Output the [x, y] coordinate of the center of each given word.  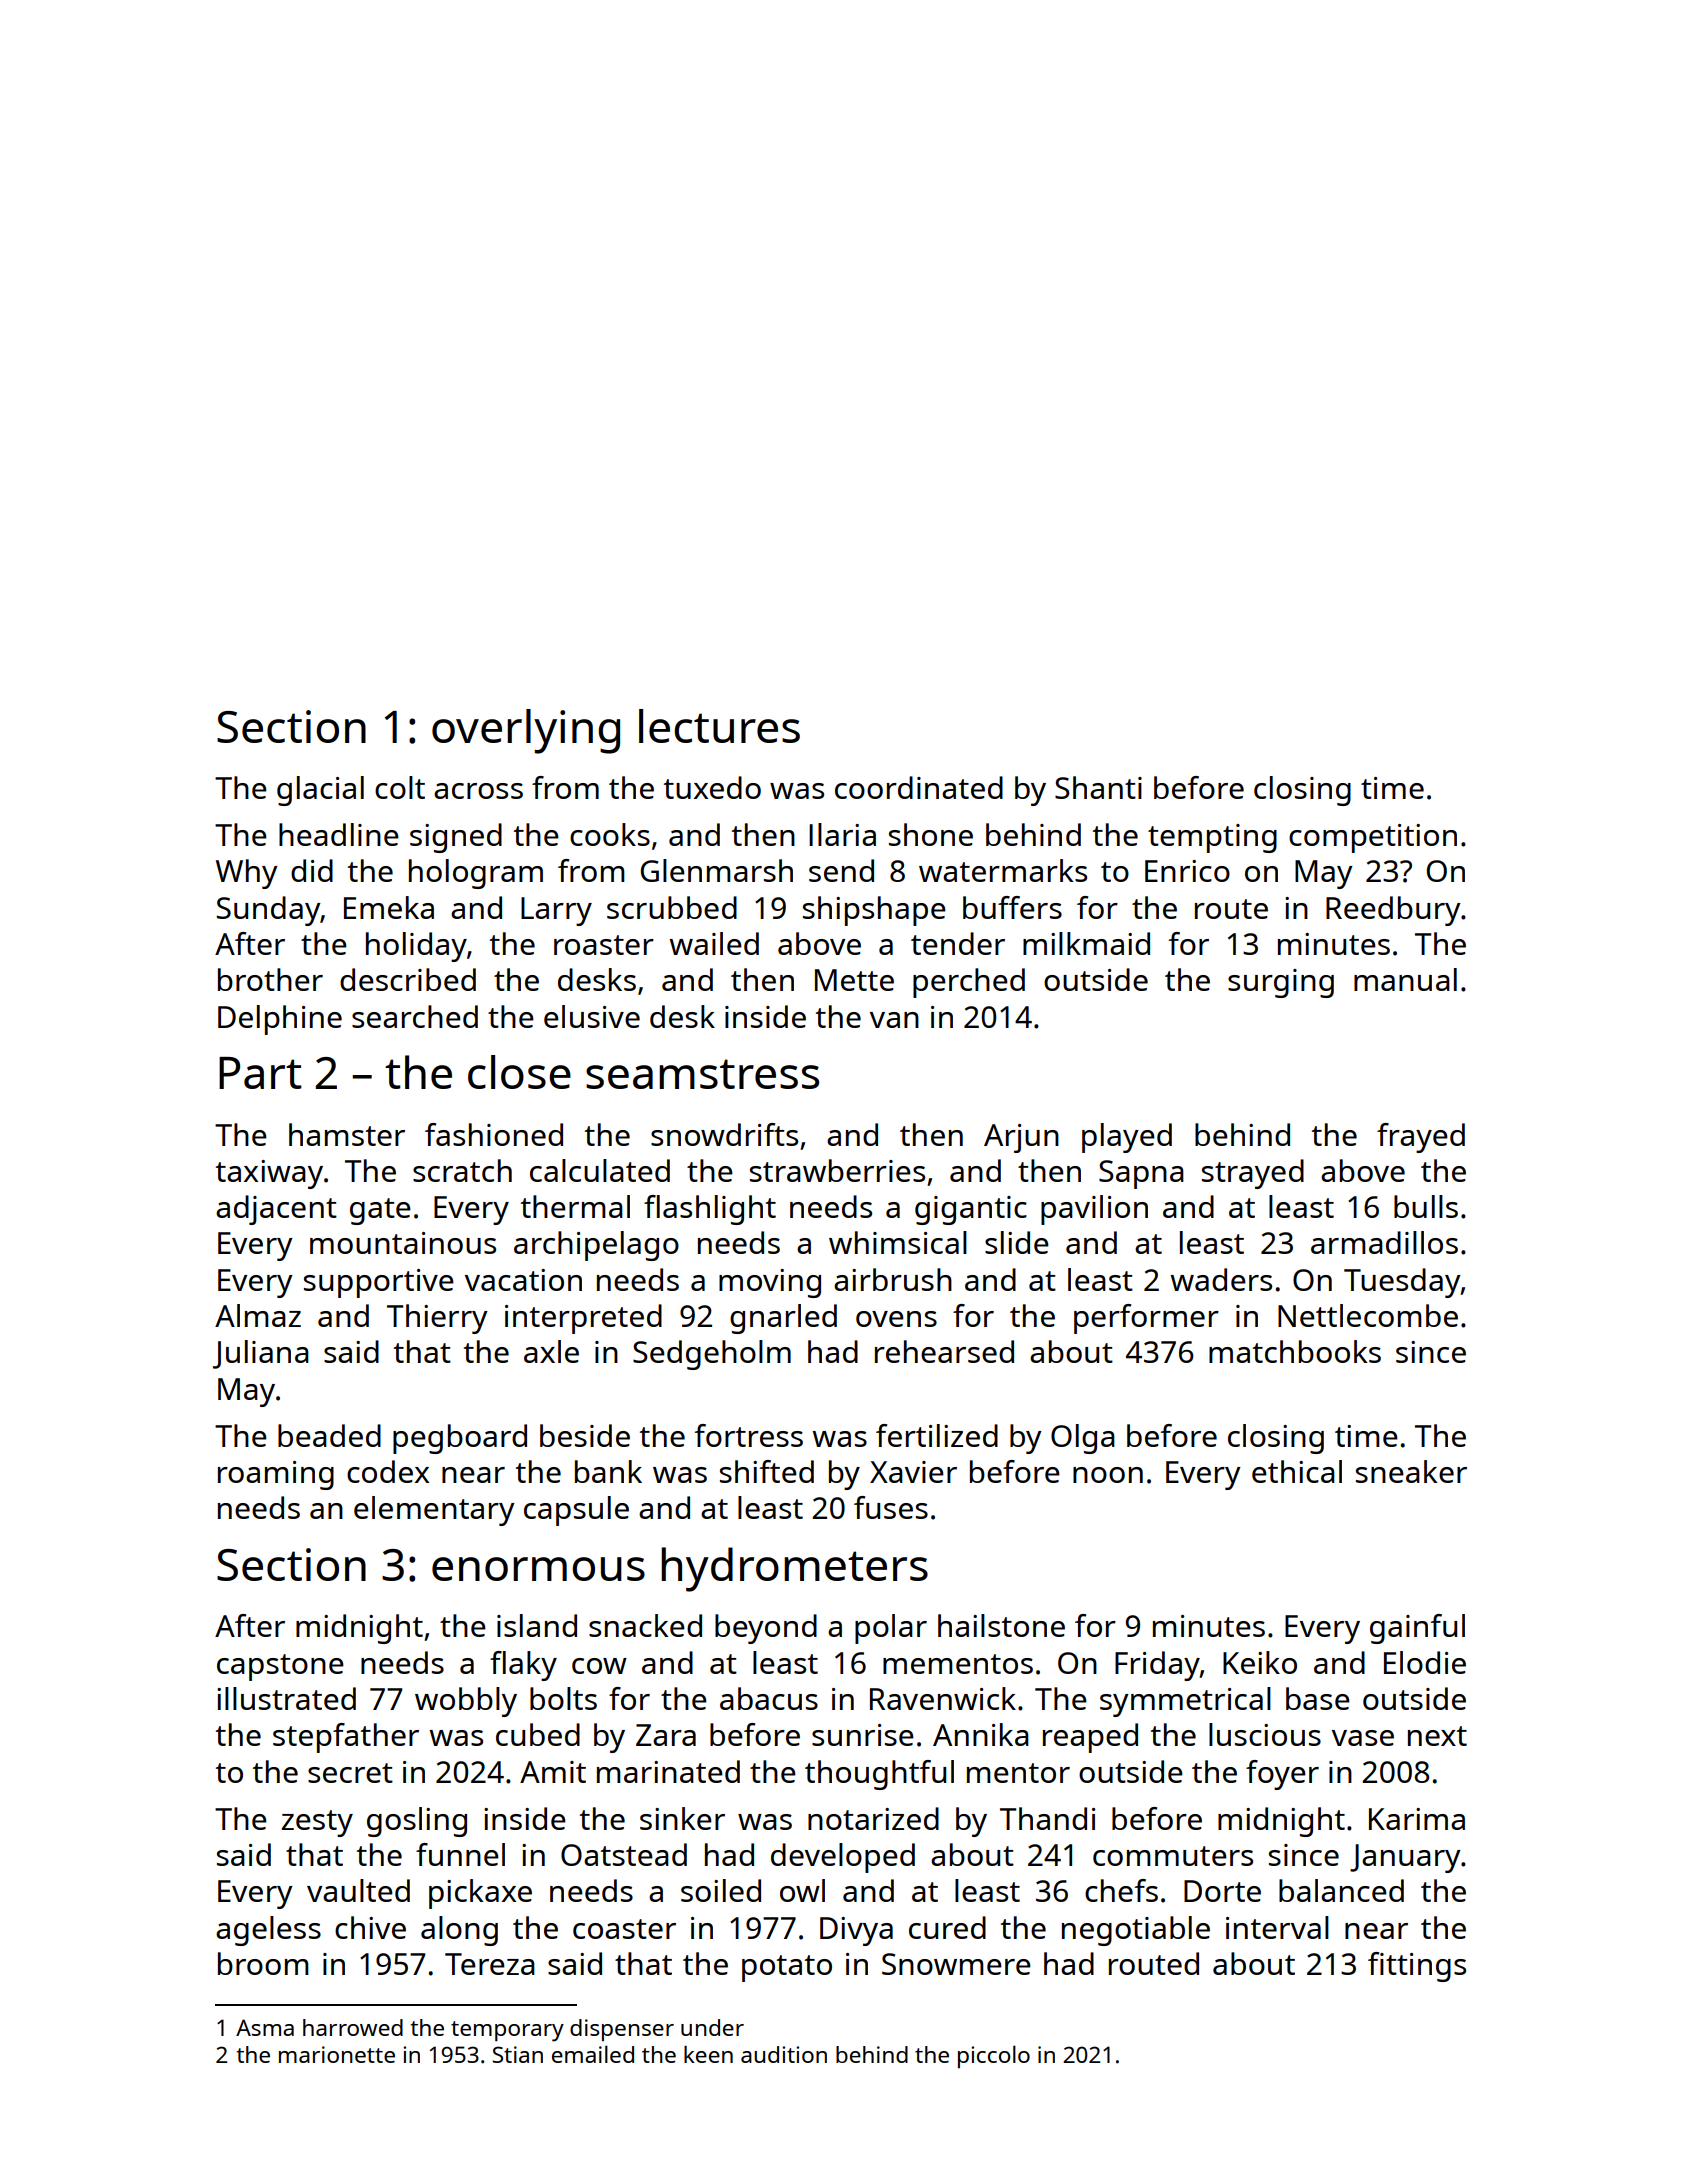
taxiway [269, 1174]
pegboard [460, 1439]
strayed [1253, 1174]
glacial [320, 791]
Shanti [1098, 787]
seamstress [702, 1074]
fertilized [937, 1435]
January [1405, 1858]
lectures [719, 726]
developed [843, 1858]
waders [1221, 1279]
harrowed [353, 2027]
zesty [317, 1823]
